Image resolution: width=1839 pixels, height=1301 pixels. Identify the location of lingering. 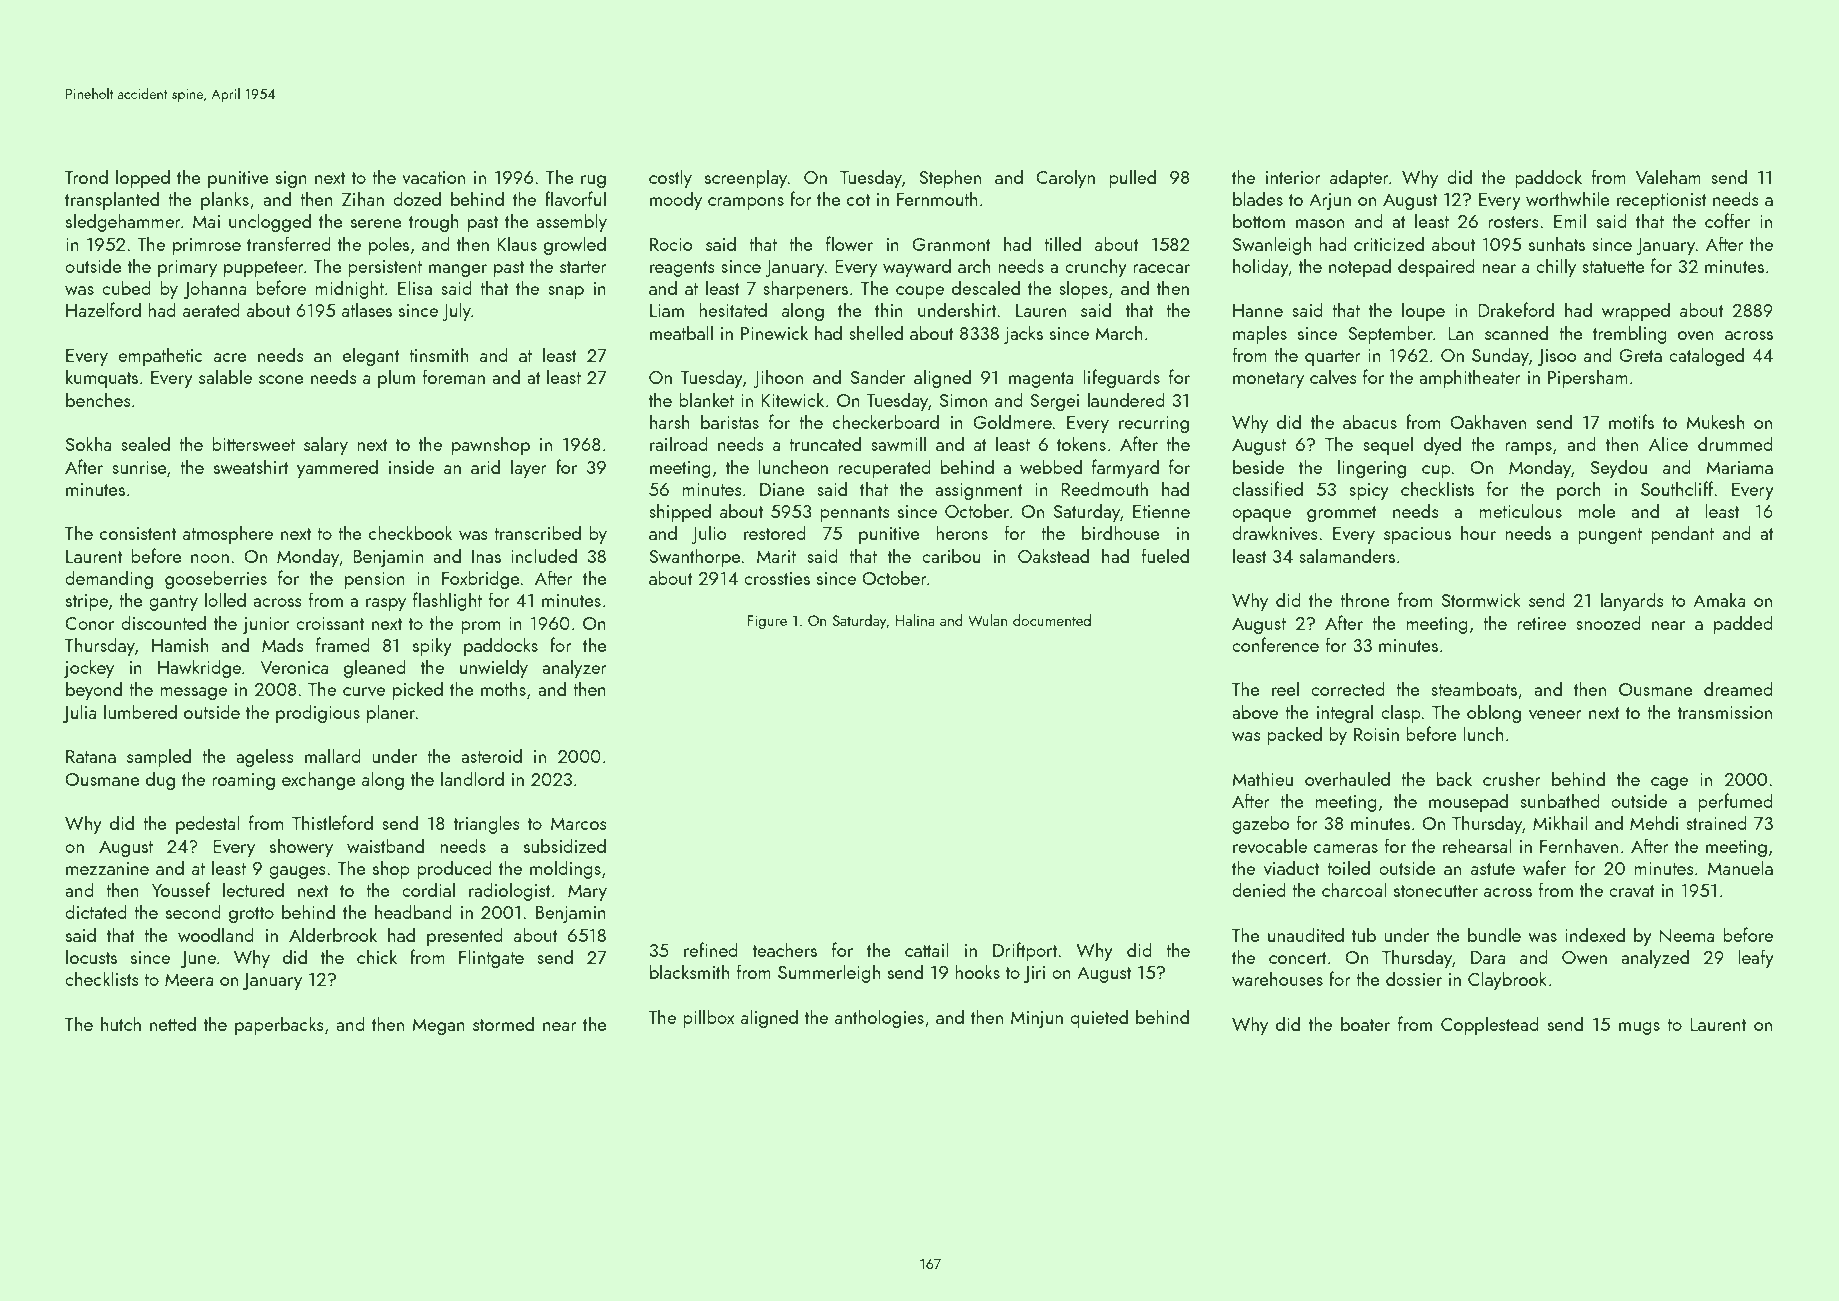
(1372, 468).
